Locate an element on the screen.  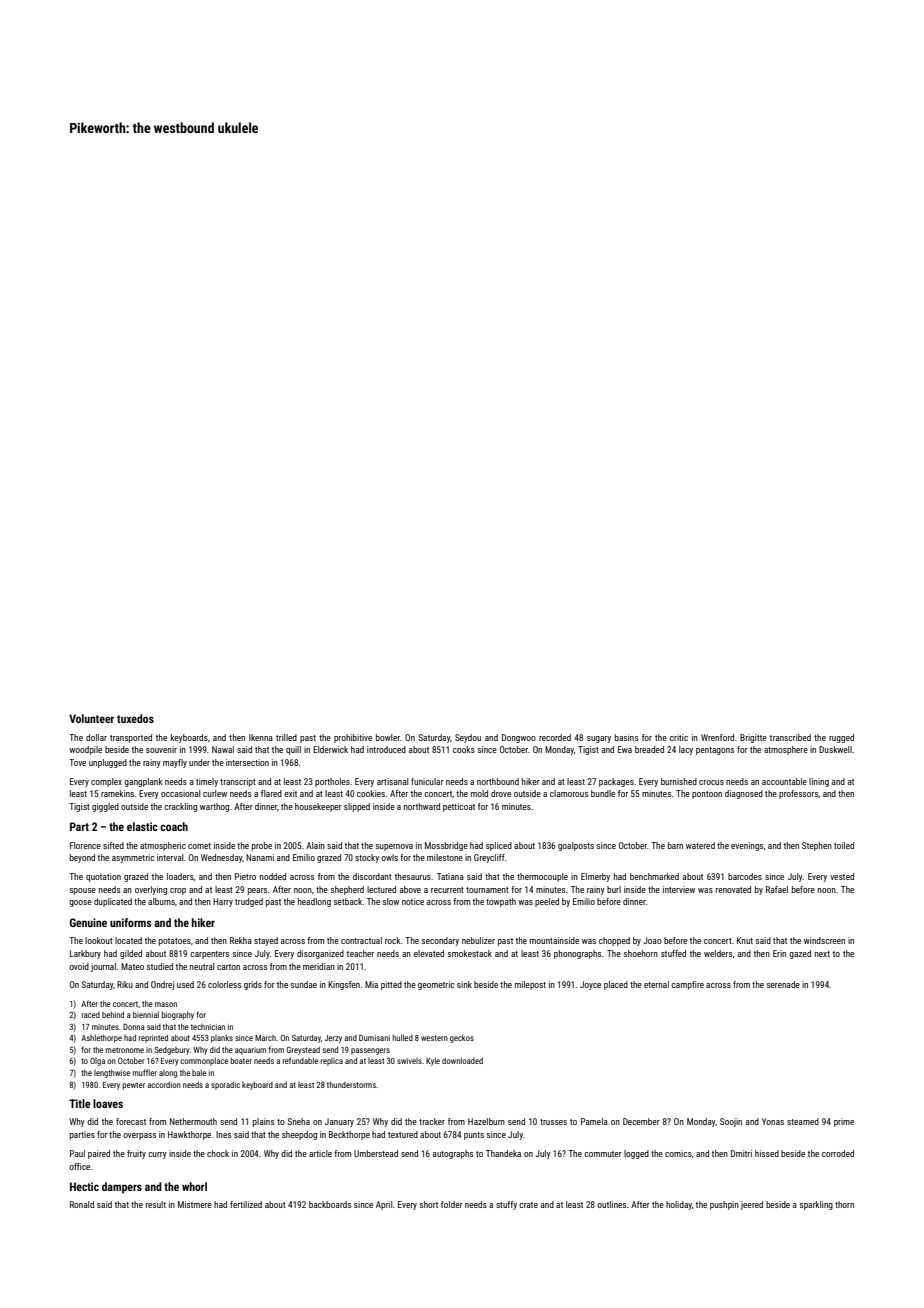
nebulizer is located at coordinates (478, 940).
